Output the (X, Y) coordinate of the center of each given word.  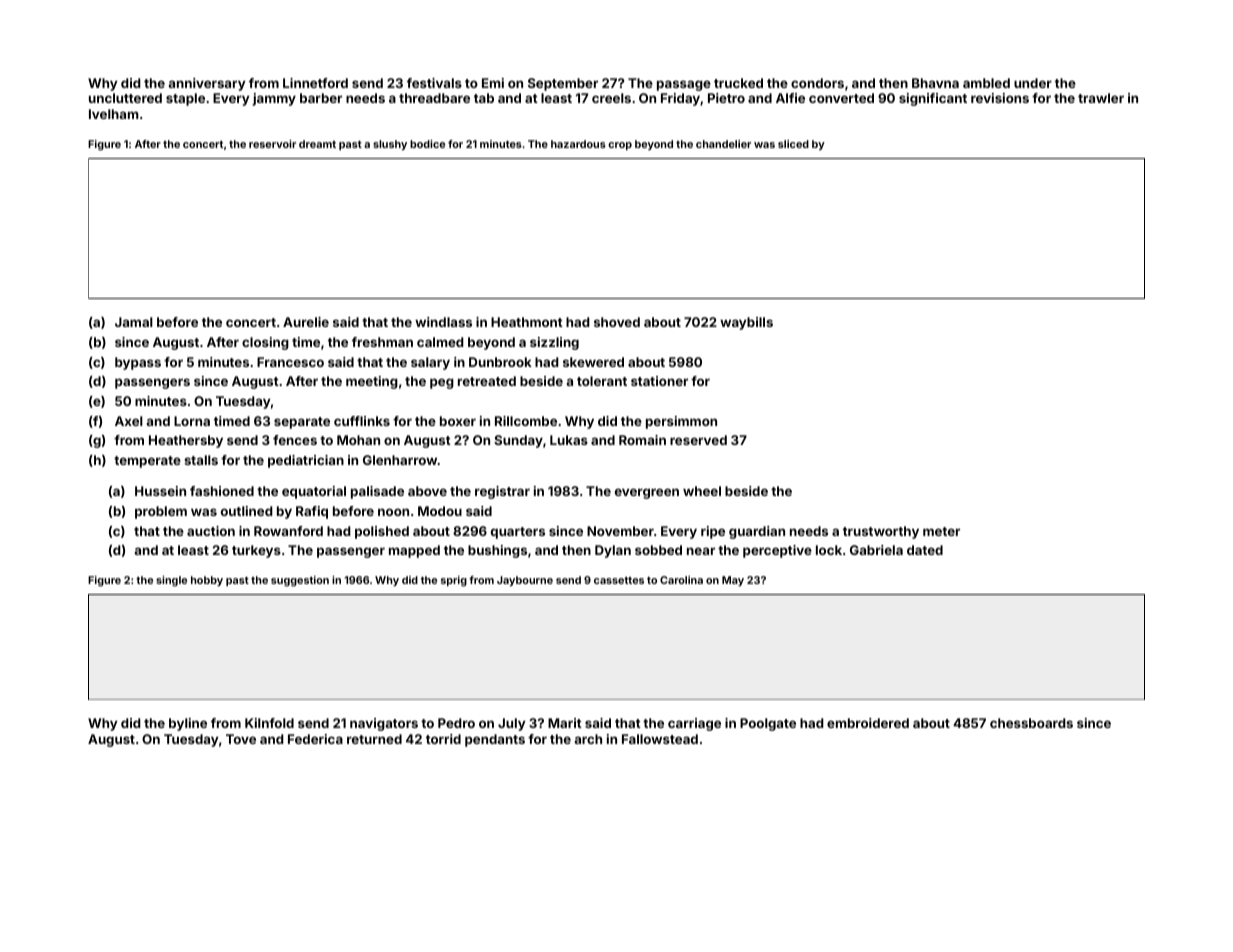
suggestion (300, 581)
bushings (497, 551)
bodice (427, 144)
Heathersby (186, 441)
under (1033, 83)
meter (941, 531)
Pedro (456, 723)
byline (188, 724)
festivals (434, 83)
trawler (1101, 98)
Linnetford (315, 83)
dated (925, 550)
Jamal (134, 322)
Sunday (518, 441)
